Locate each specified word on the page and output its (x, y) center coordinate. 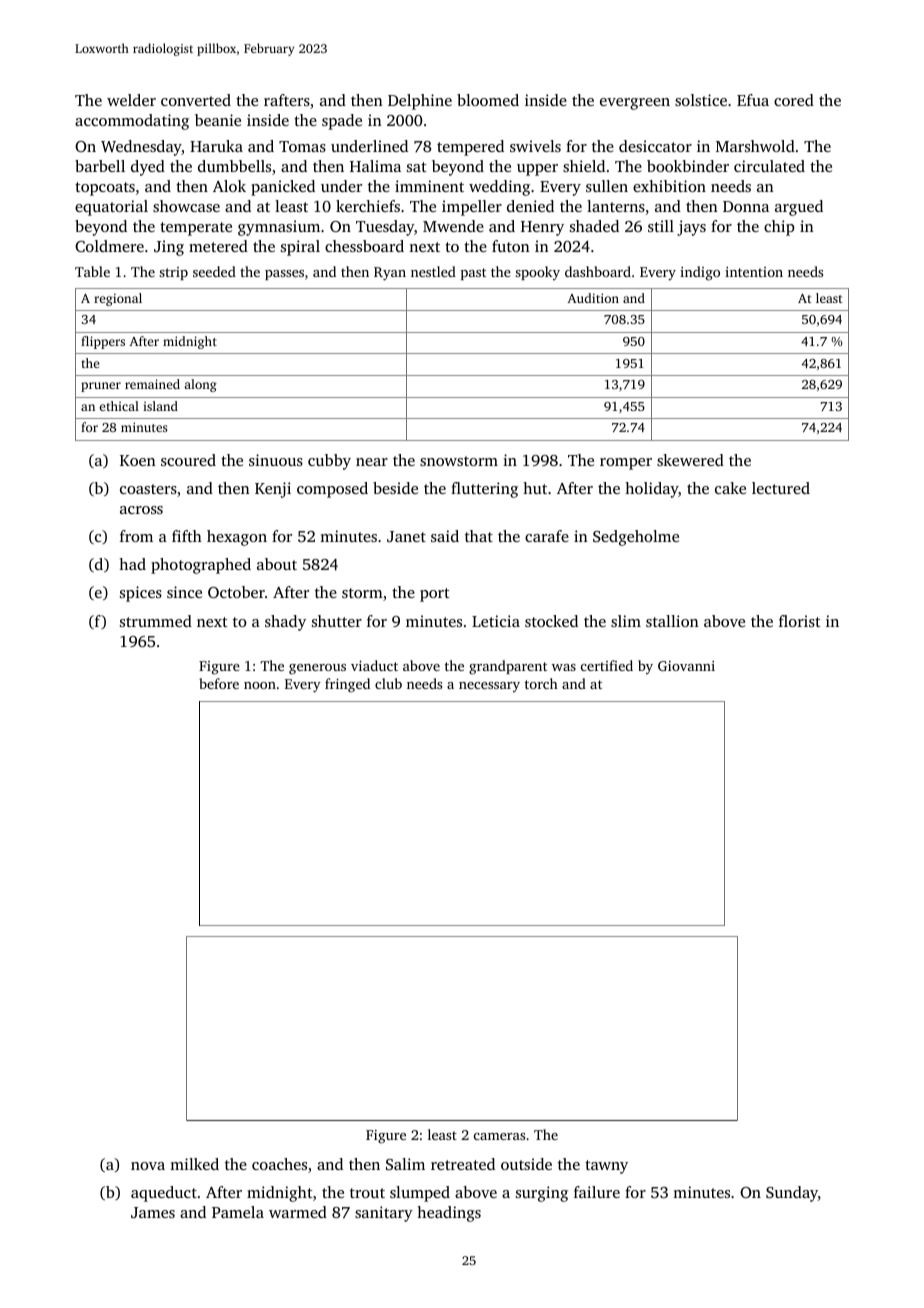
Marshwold (755, 146)
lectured (781, 488)
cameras (499, 1136)
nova (148, 1166)
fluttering (484, 490)
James (153, 1212)
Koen (138, 460)
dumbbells (234, 166)
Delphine (420, 102)
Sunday (792, 1194)
